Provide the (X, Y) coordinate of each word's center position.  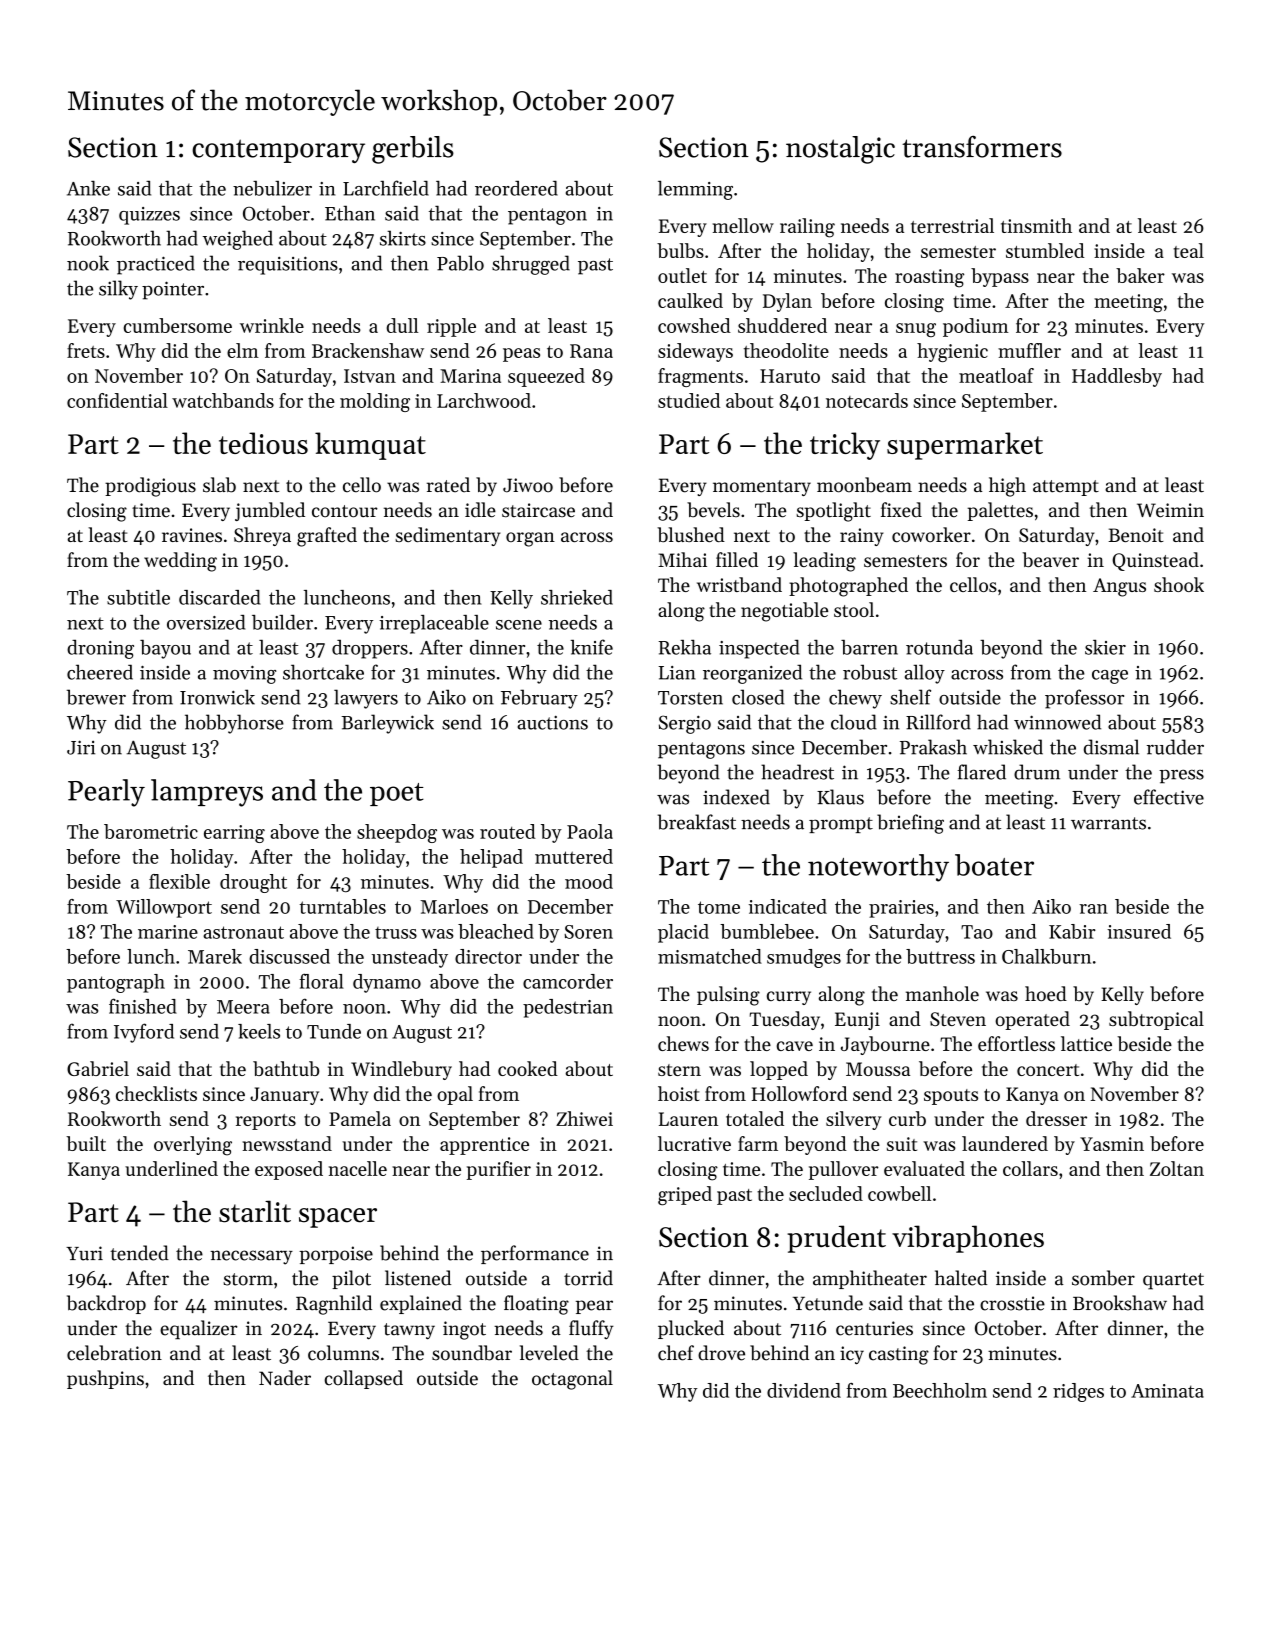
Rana (591, 351)
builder (282, 622)
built (86, 1143)
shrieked (577, 597)
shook (1179, 584)
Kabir (1072, 931)
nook (88, 263)
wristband (739, 584)
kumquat (370, 446)
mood (589, 881)
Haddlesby (1117, 377)
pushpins (105, 1379)
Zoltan (1177, 1168)
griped (685, 1196)
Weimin (1170, 510)
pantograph (116, 983)
